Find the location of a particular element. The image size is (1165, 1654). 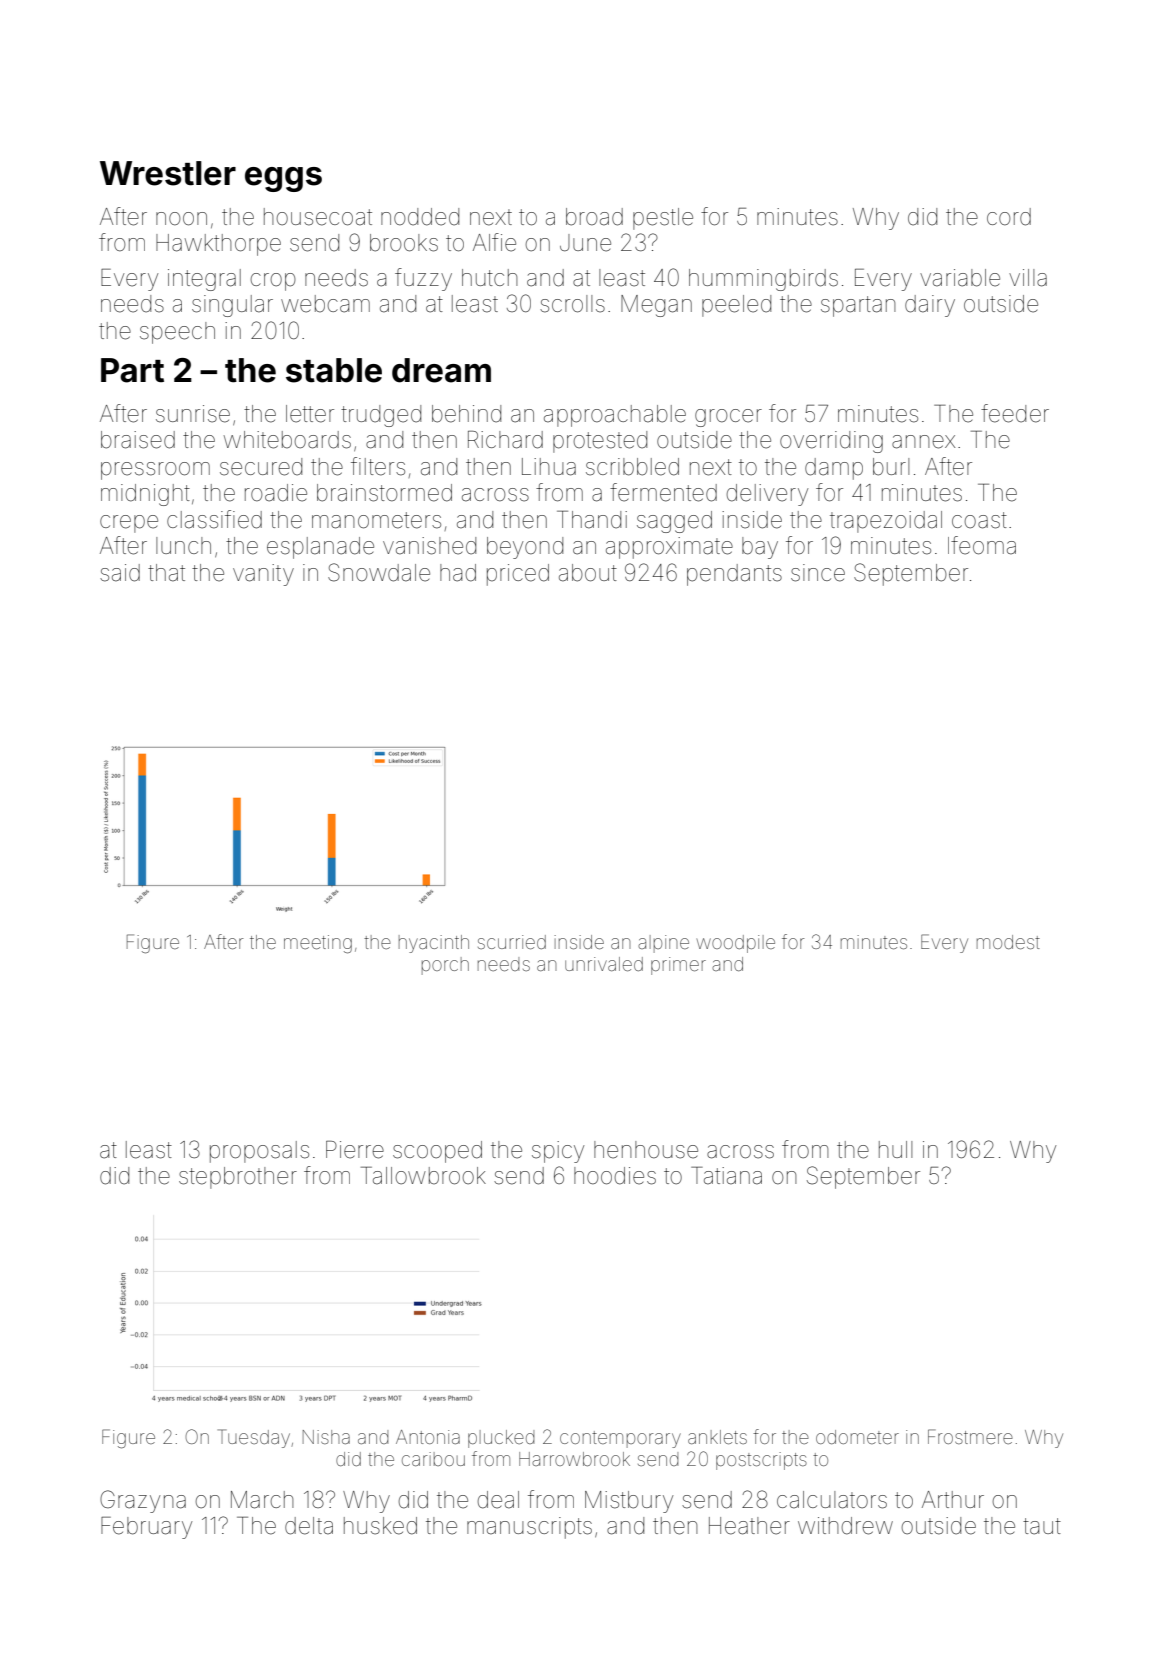

Grazyna is located at coordinates (143, 1501).
